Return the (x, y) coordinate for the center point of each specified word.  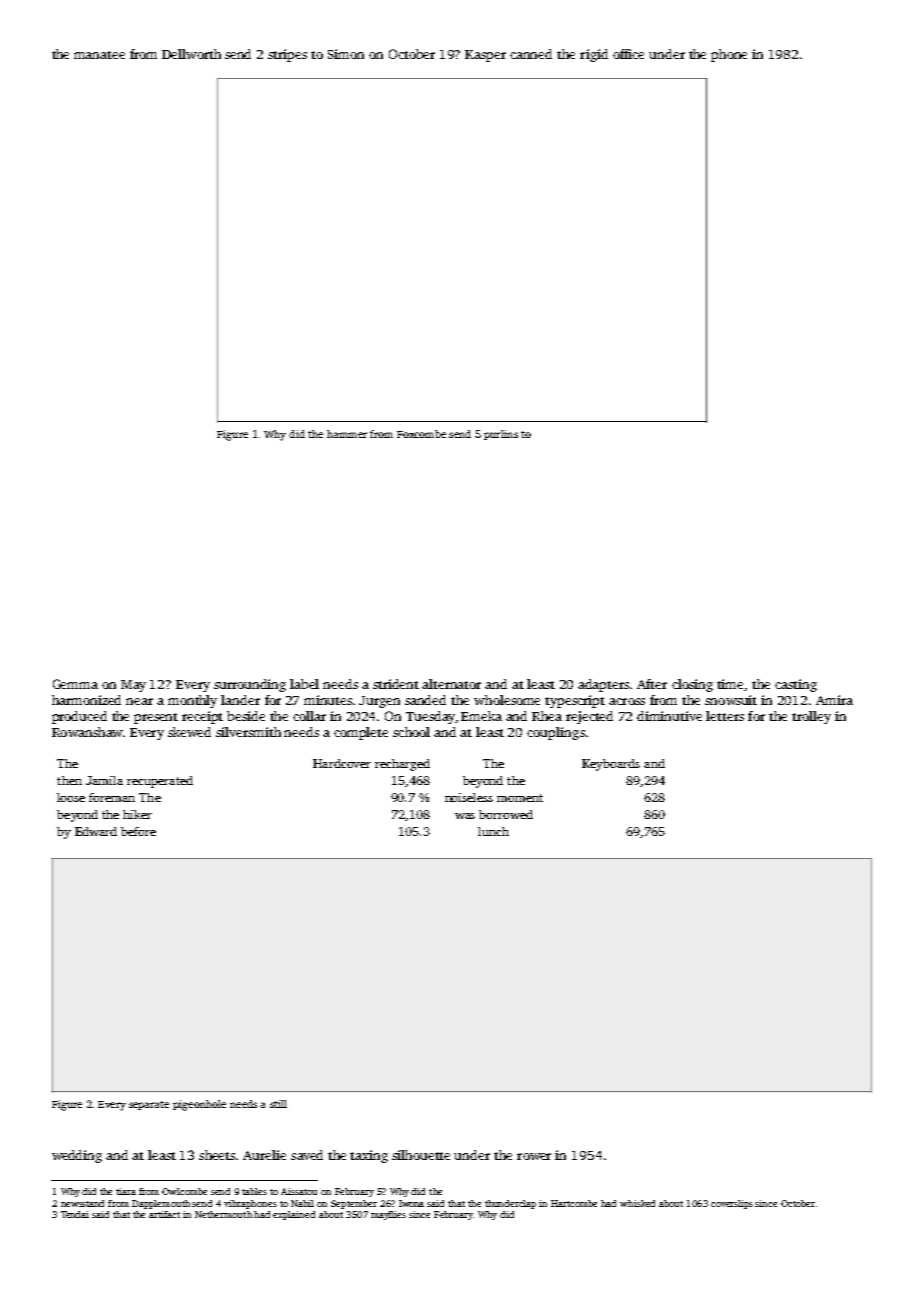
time (731, 685)
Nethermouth (223, 1214)
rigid (594, 55)
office (628, 54)
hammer (347, 434)
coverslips (732, 1204)
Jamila (104, 780)
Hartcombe (574, 1203)
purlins (501, 435)
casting (796, 685)
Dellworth (191, 54)
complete (361, 733)
